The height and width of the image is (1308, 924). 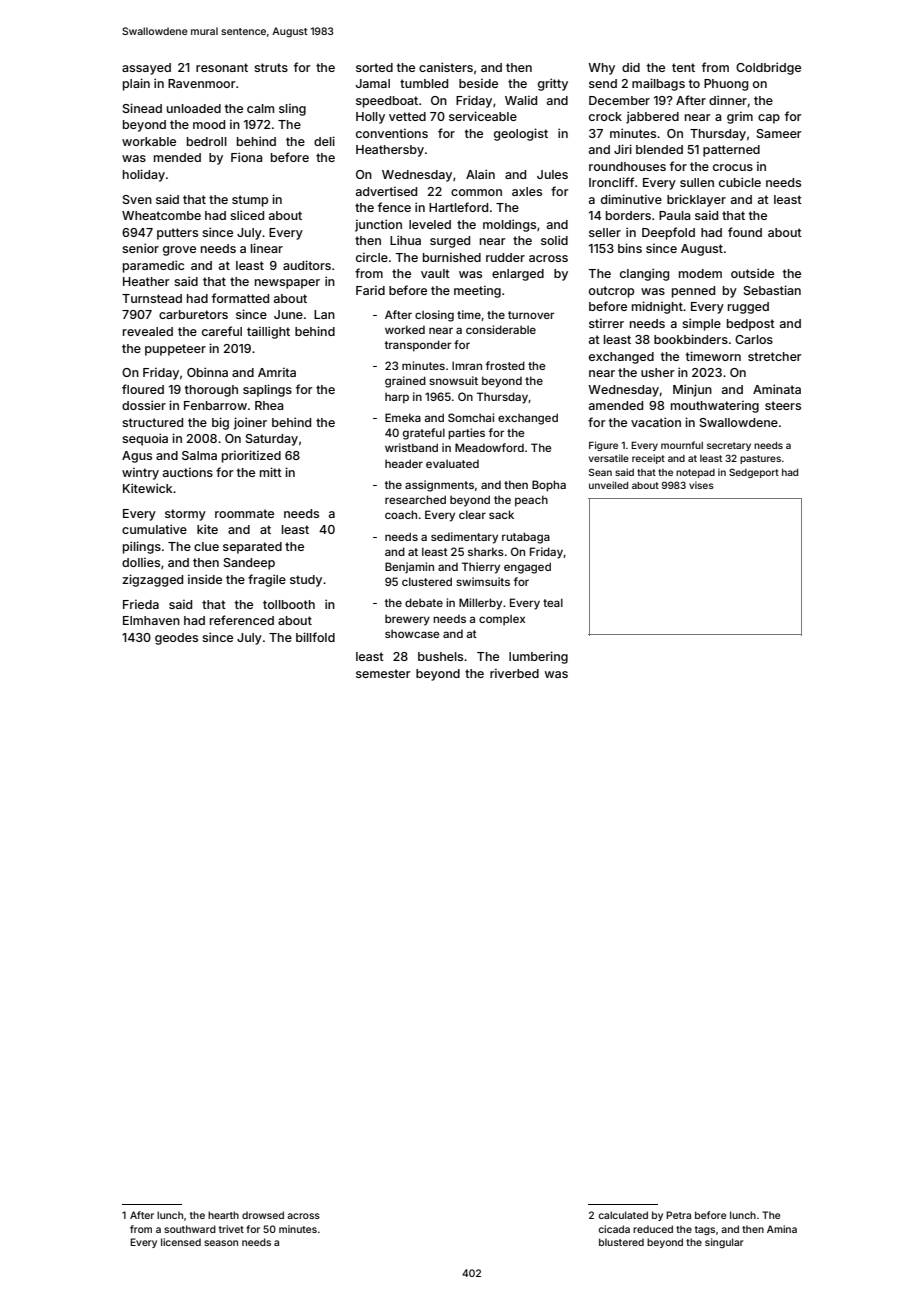 I want to click on workable, so click(x=149, y=141).
